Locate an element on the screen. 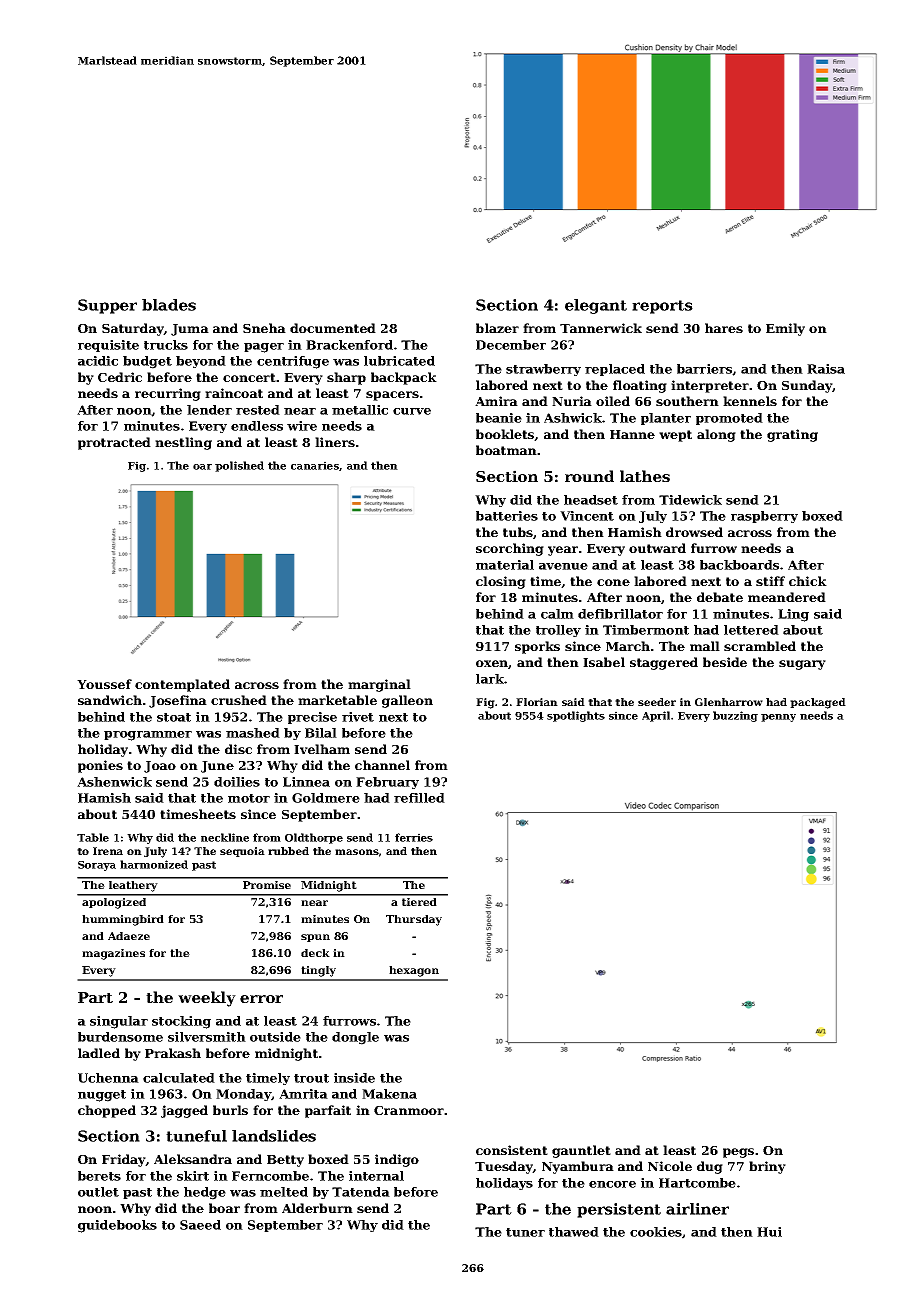  pegs is located at coordinates (738, 1153).
